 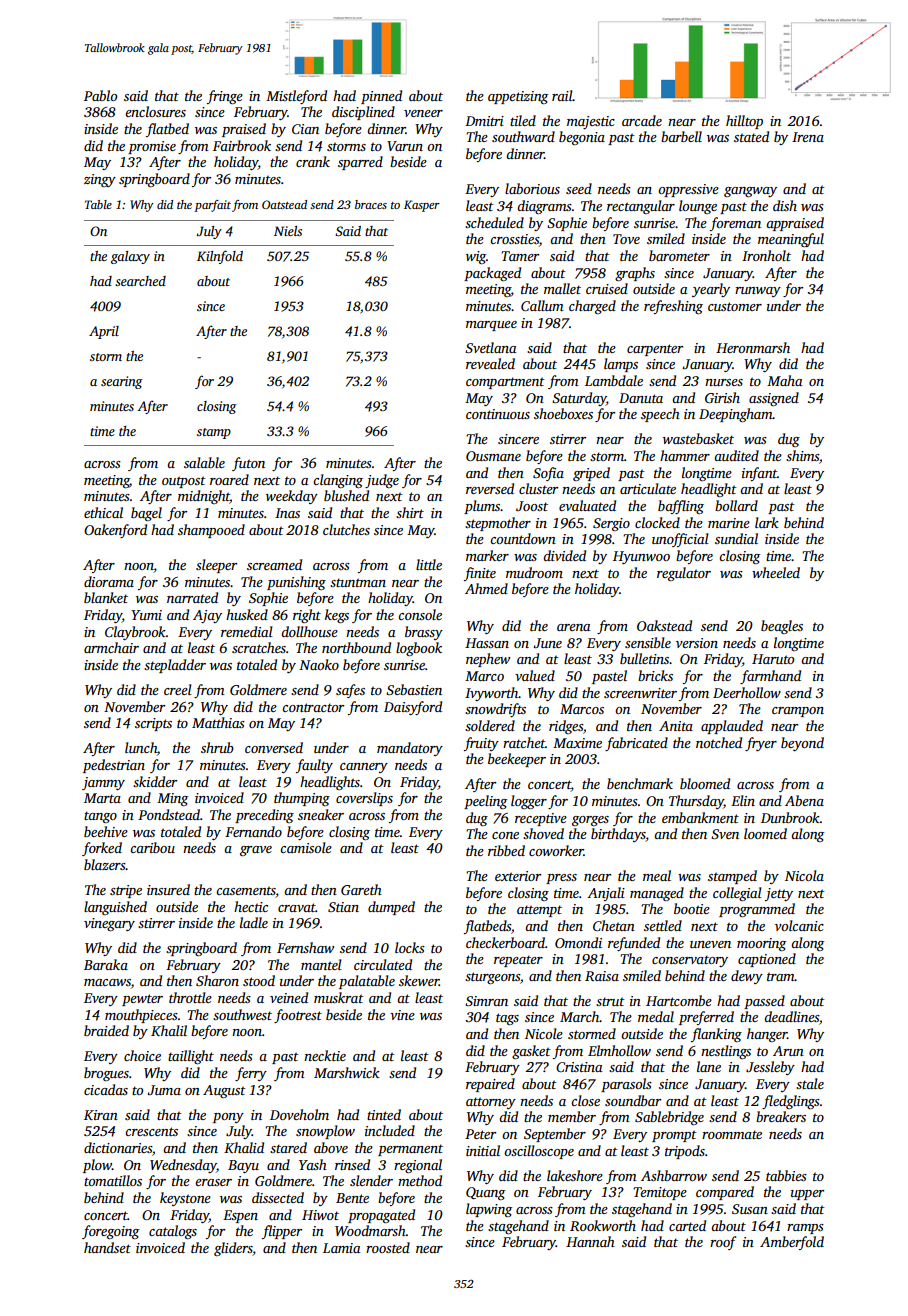 I want to click on Bayu, so click(x=243, y=1166).
